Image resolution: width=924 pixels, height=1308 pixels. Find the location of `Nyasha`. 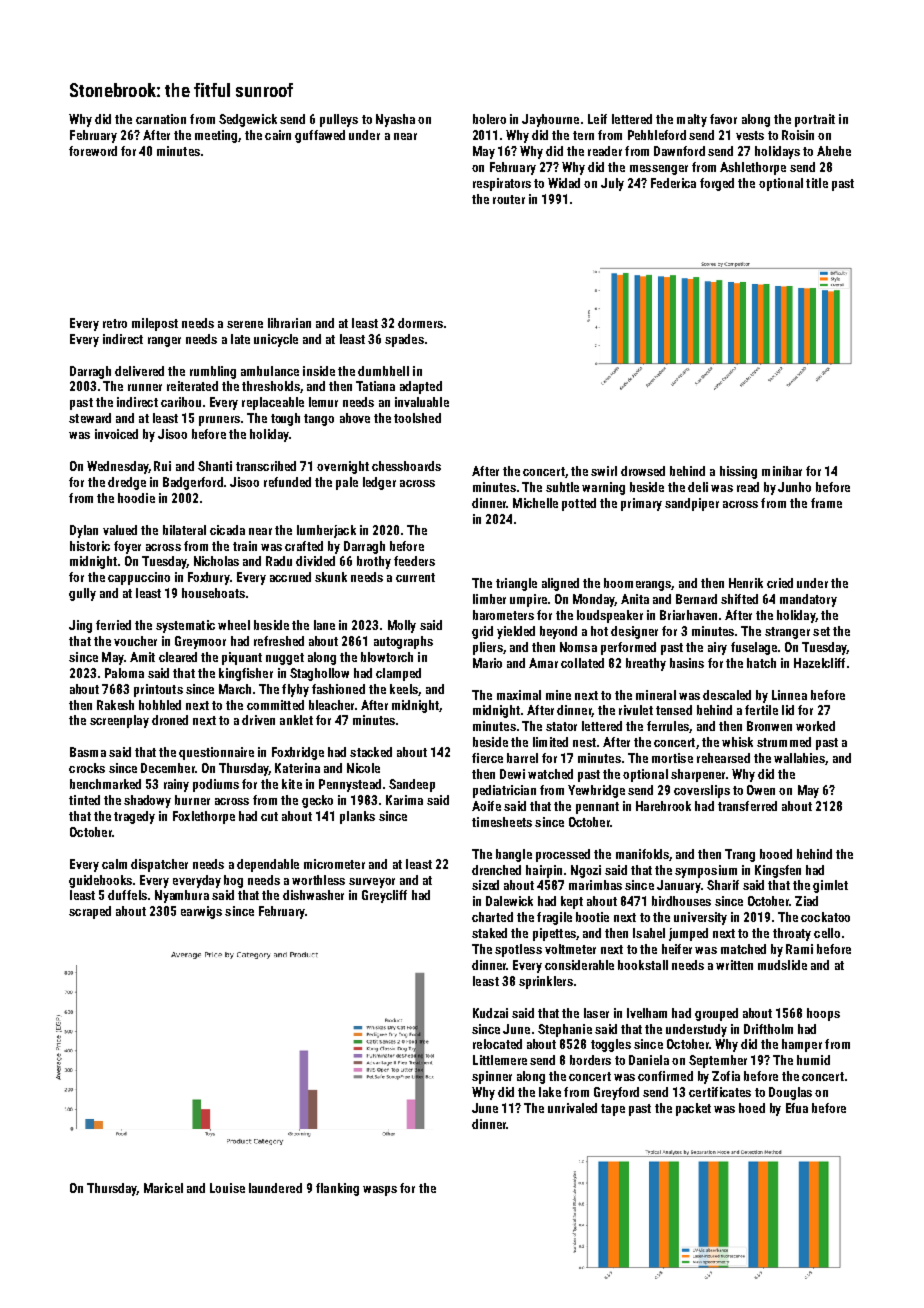

Nyasha is located at coordinates (395, 120).
